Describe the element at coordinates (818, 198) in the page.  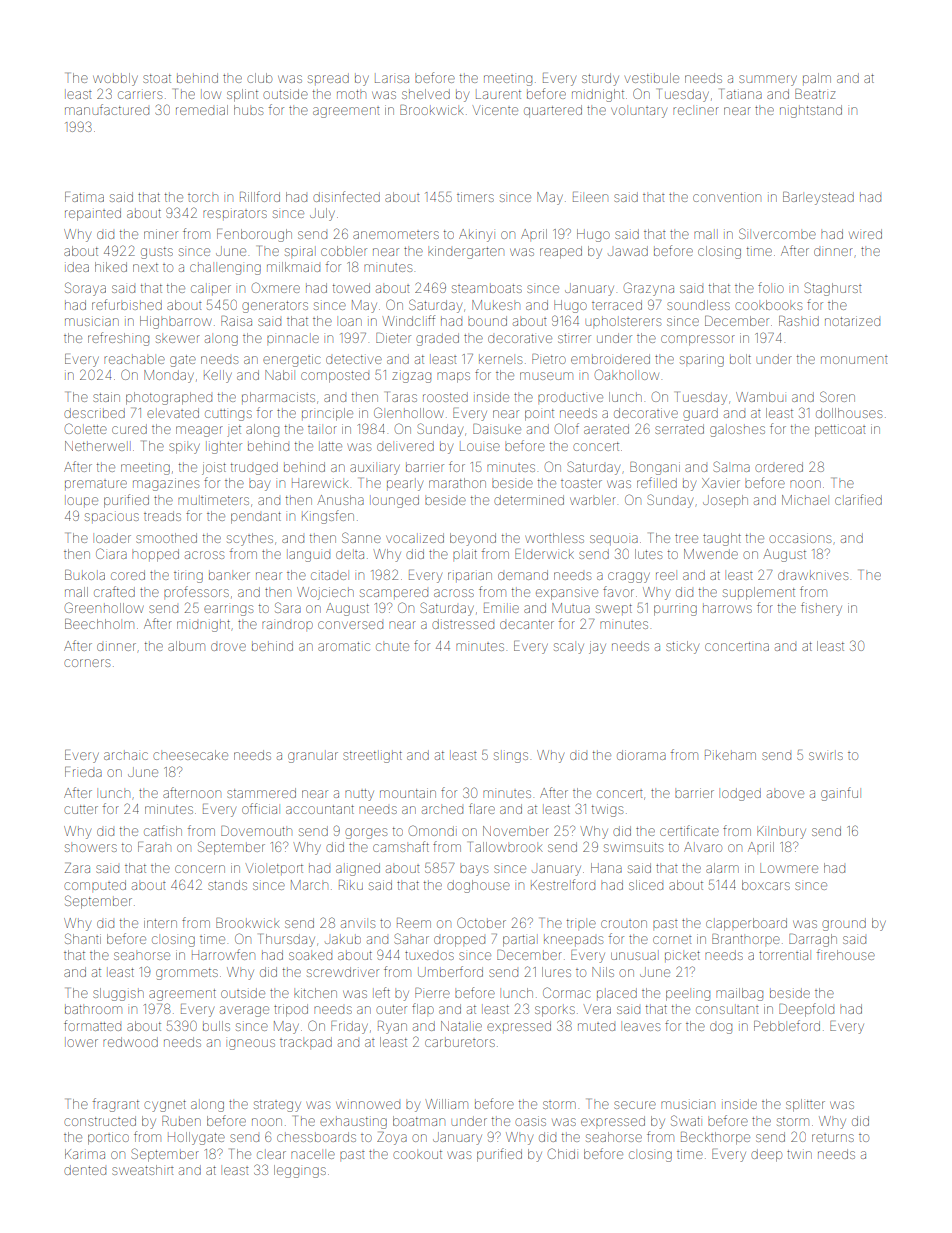
I see `Barleystead` at that location.
